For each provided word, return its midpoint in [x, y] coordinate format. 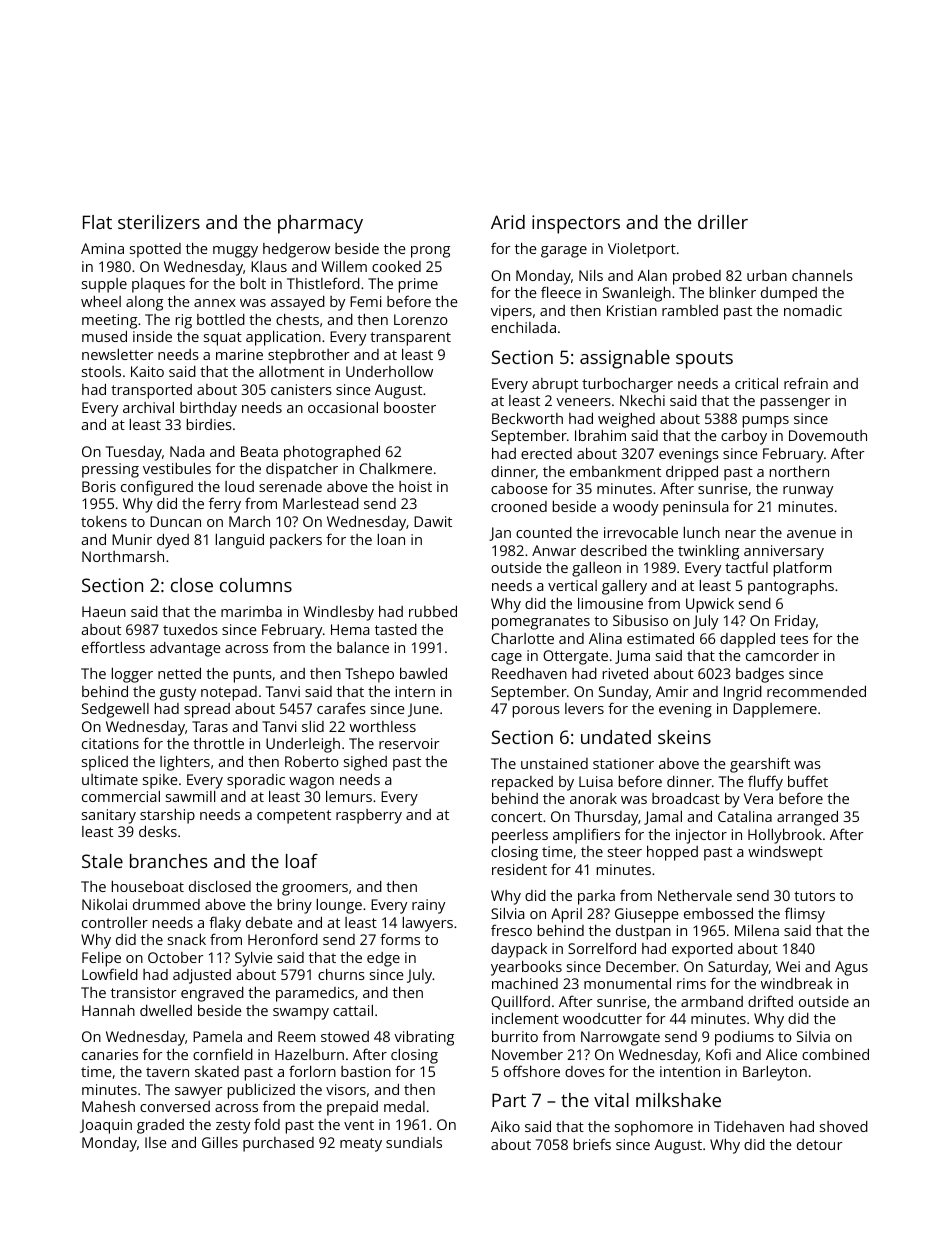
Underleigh [303, 745]
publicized [261, 1091]
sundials [414, 1142]
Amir [672, 691]
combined [835, 1054]
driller [723, 222]
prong [430, 252]
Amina [102, 248]
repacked [522, 783]
